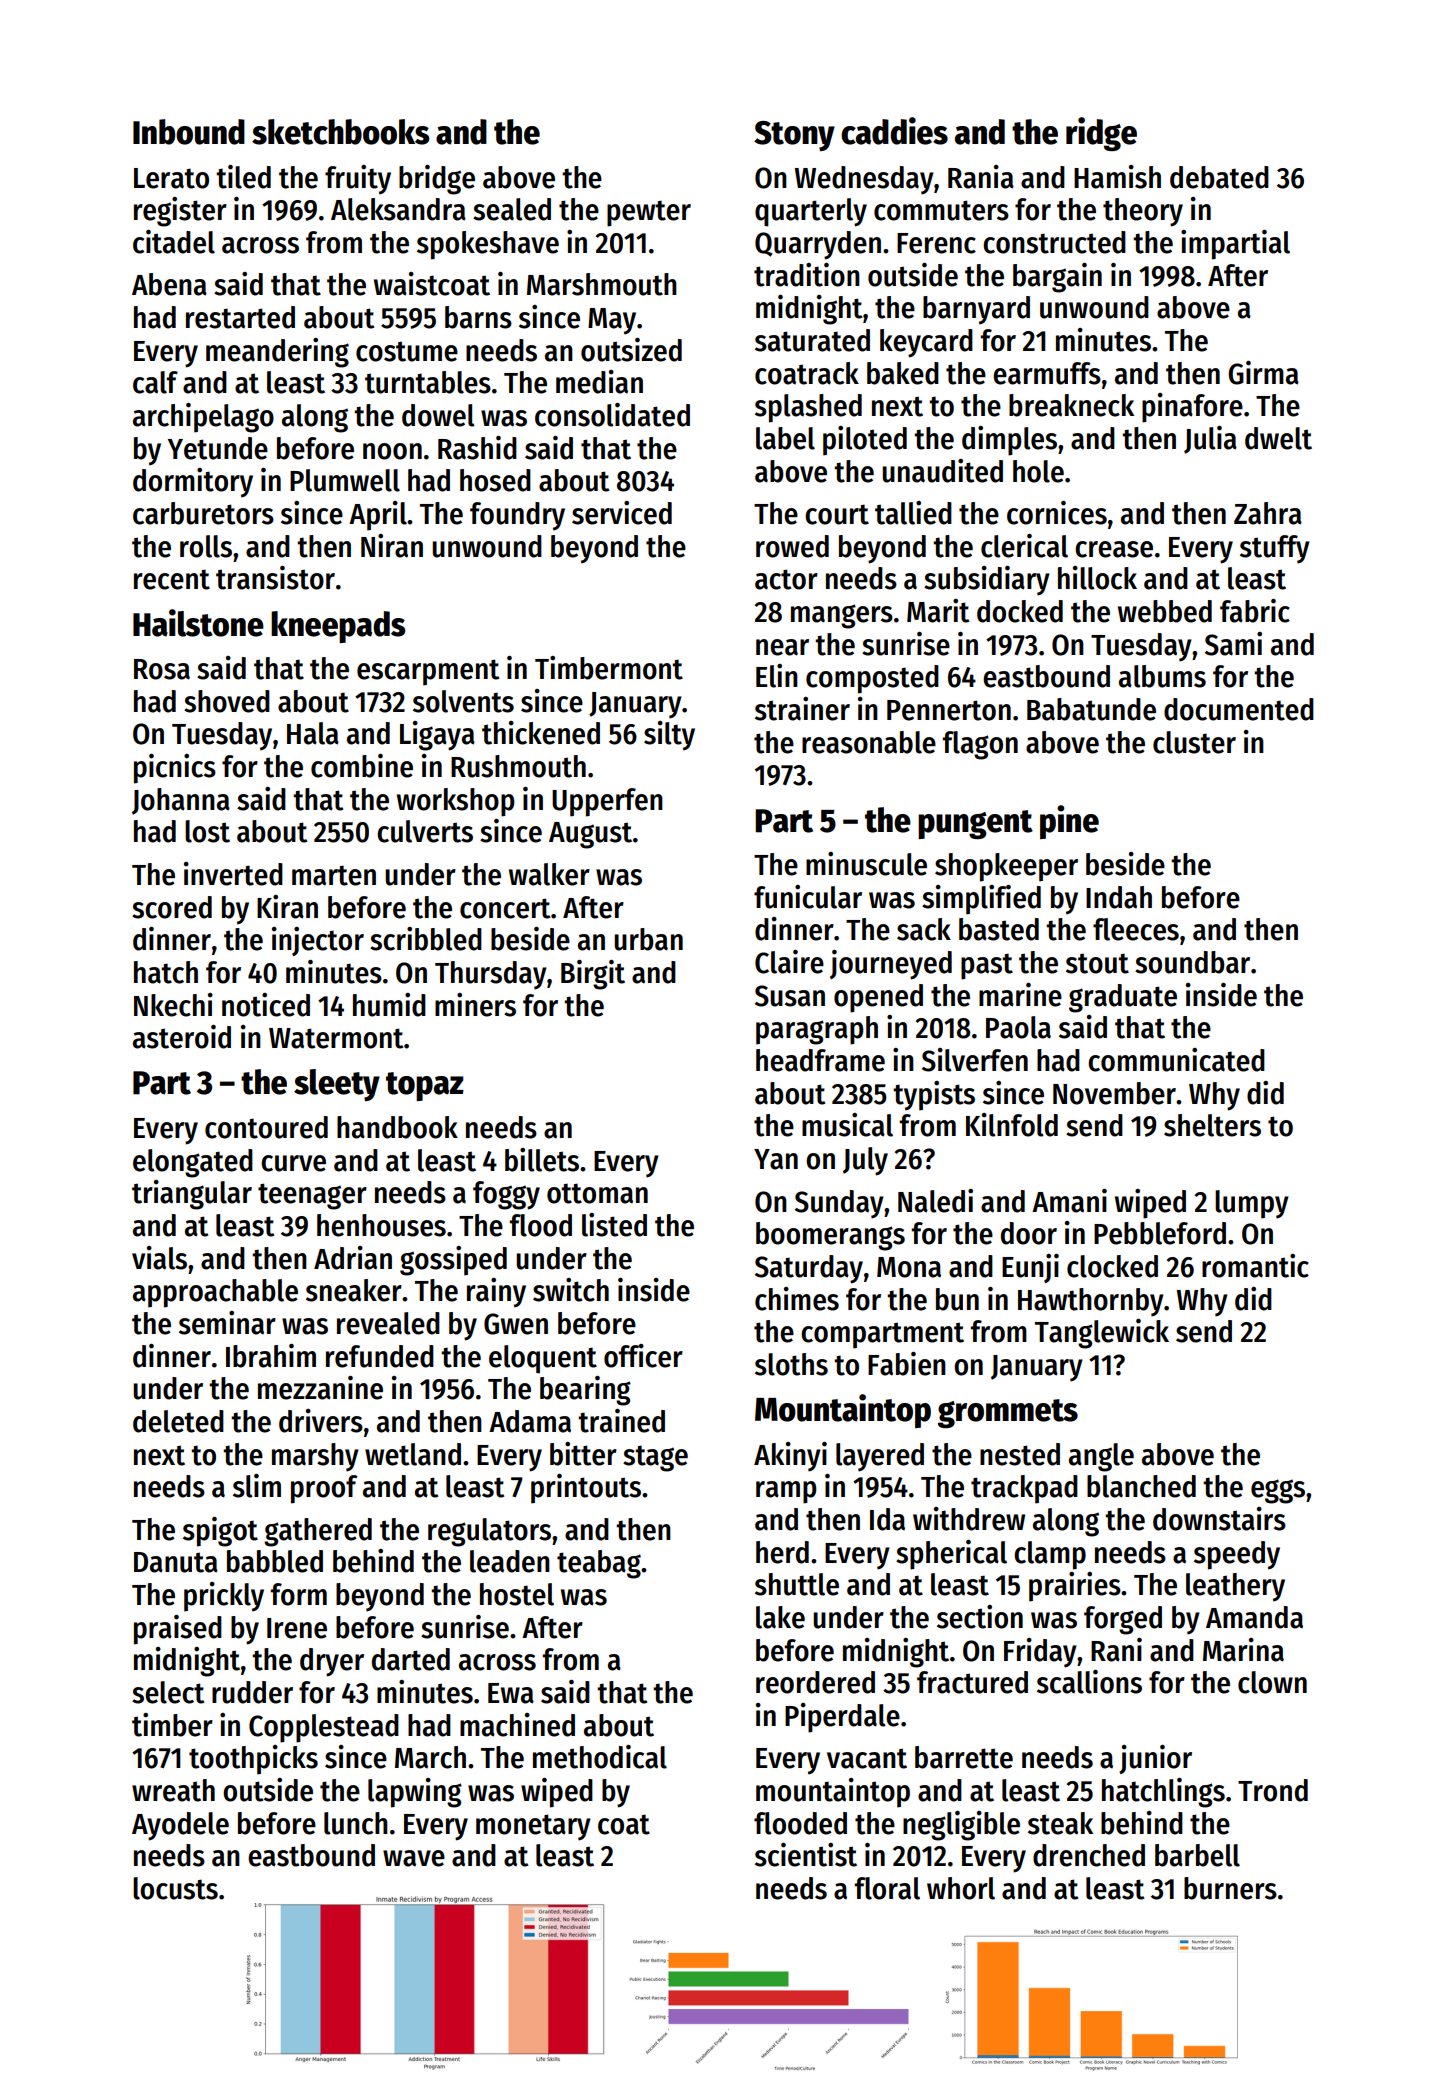 The width and height of the screenshot is (1450, 2100). I want to click on docked, so click(1020, 611).
